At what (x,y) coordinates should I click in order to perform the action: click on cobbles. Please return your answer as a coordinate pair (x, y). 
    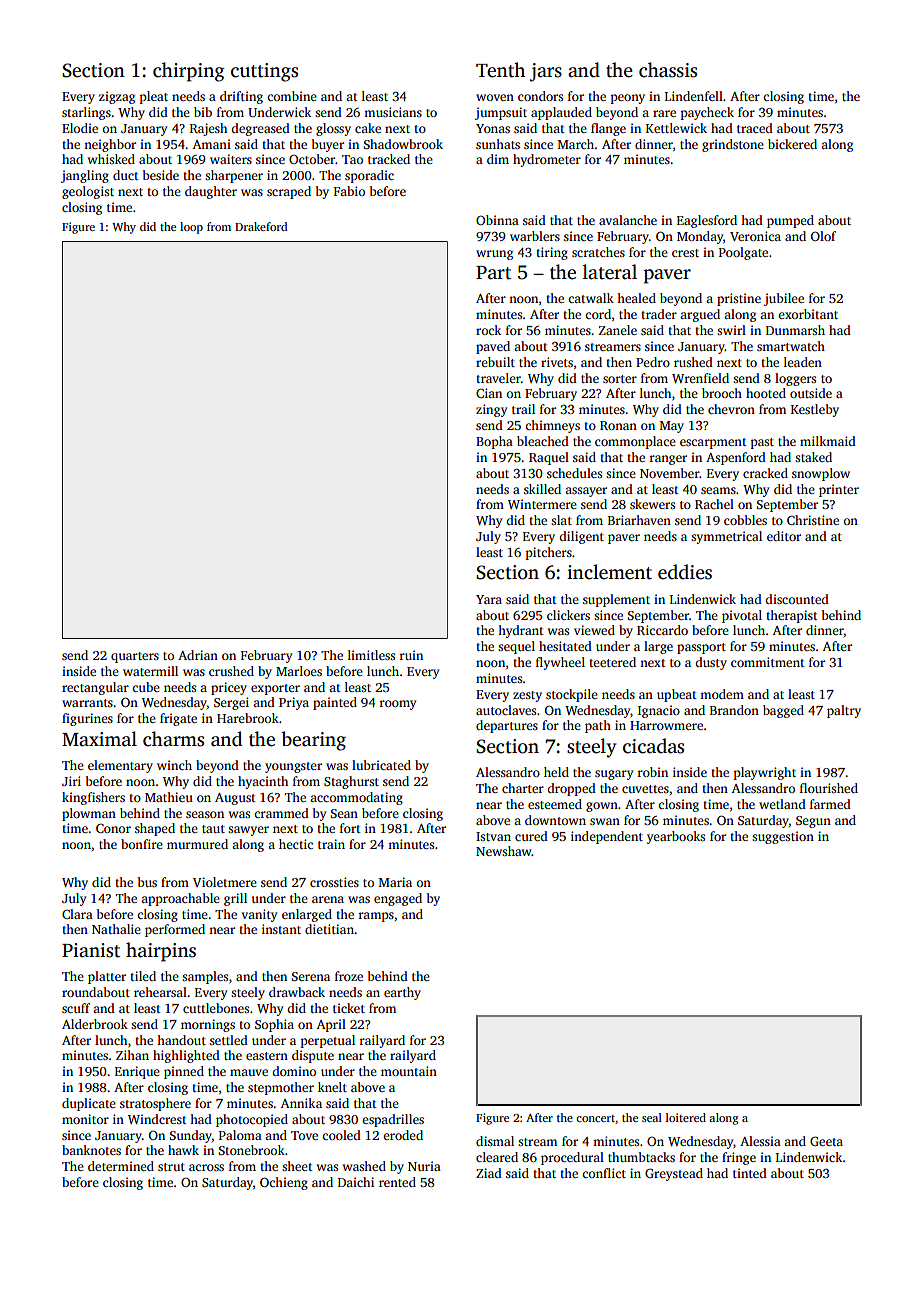
    Looking at the image, I should click on (745, 520).
